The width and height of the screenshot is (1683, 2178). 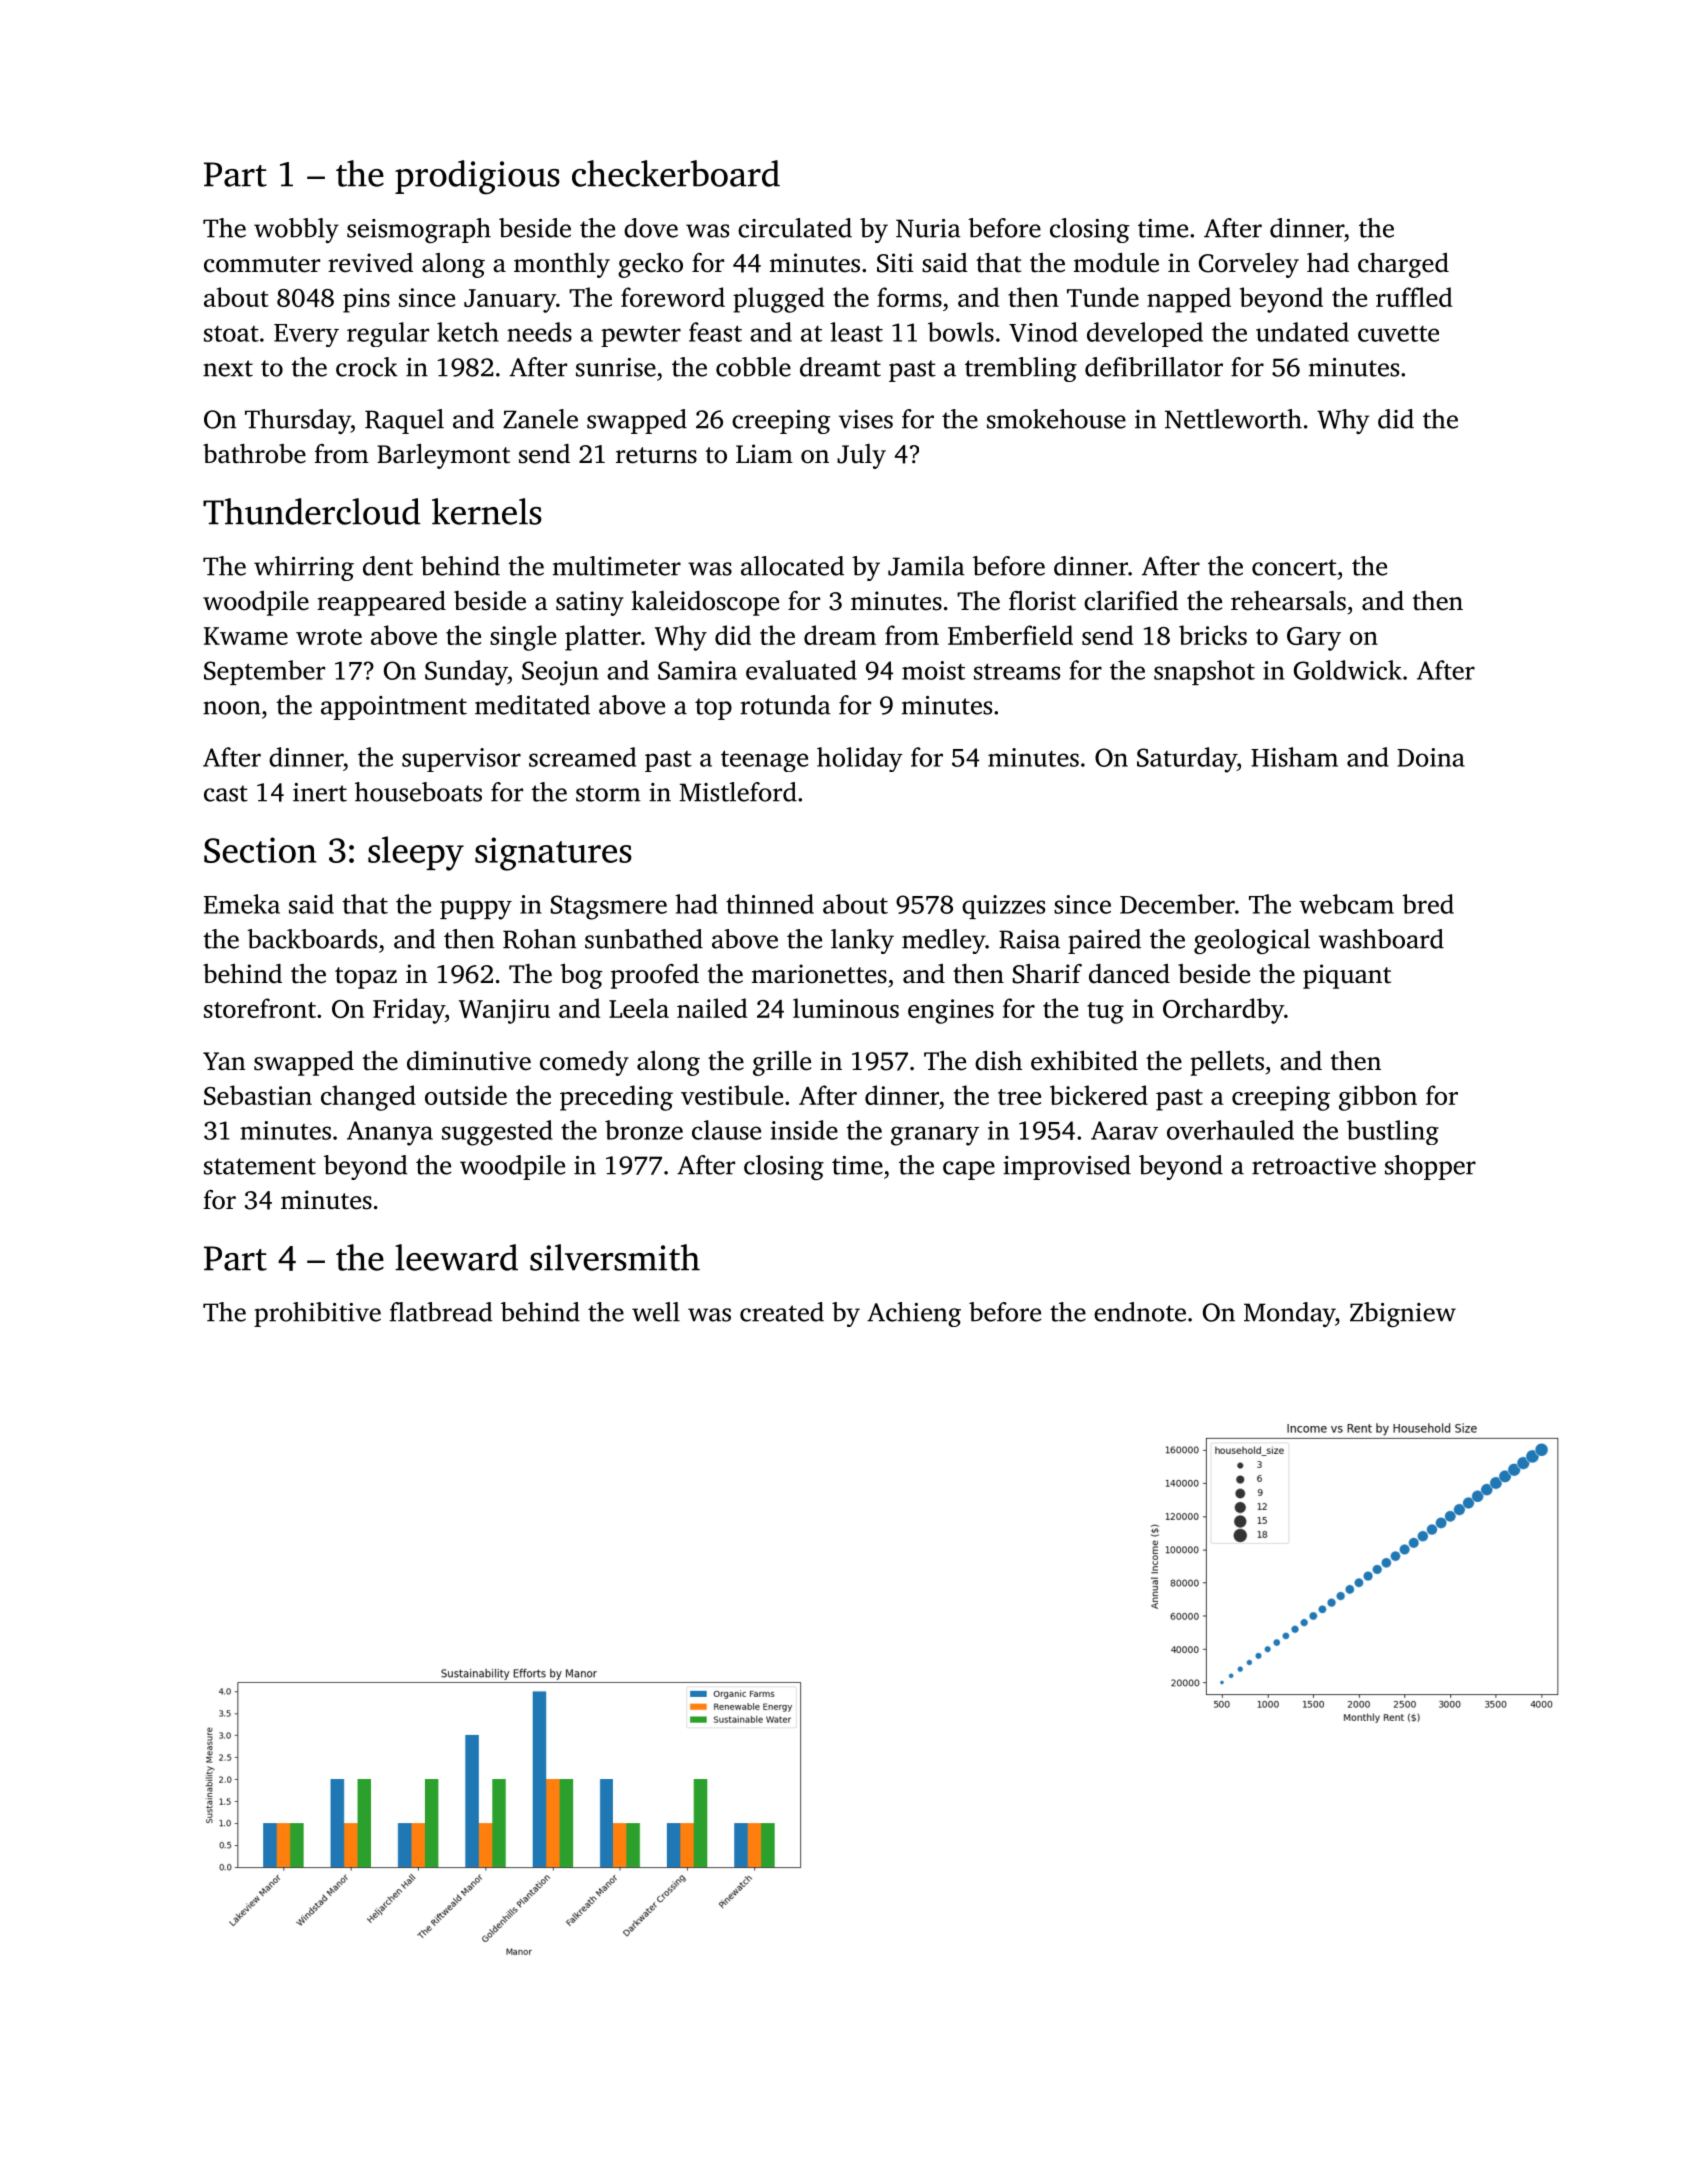 What do you see at coordinates (366, 978) in the screenshot?
I see `topaz` at bounding box center [366, 978].
